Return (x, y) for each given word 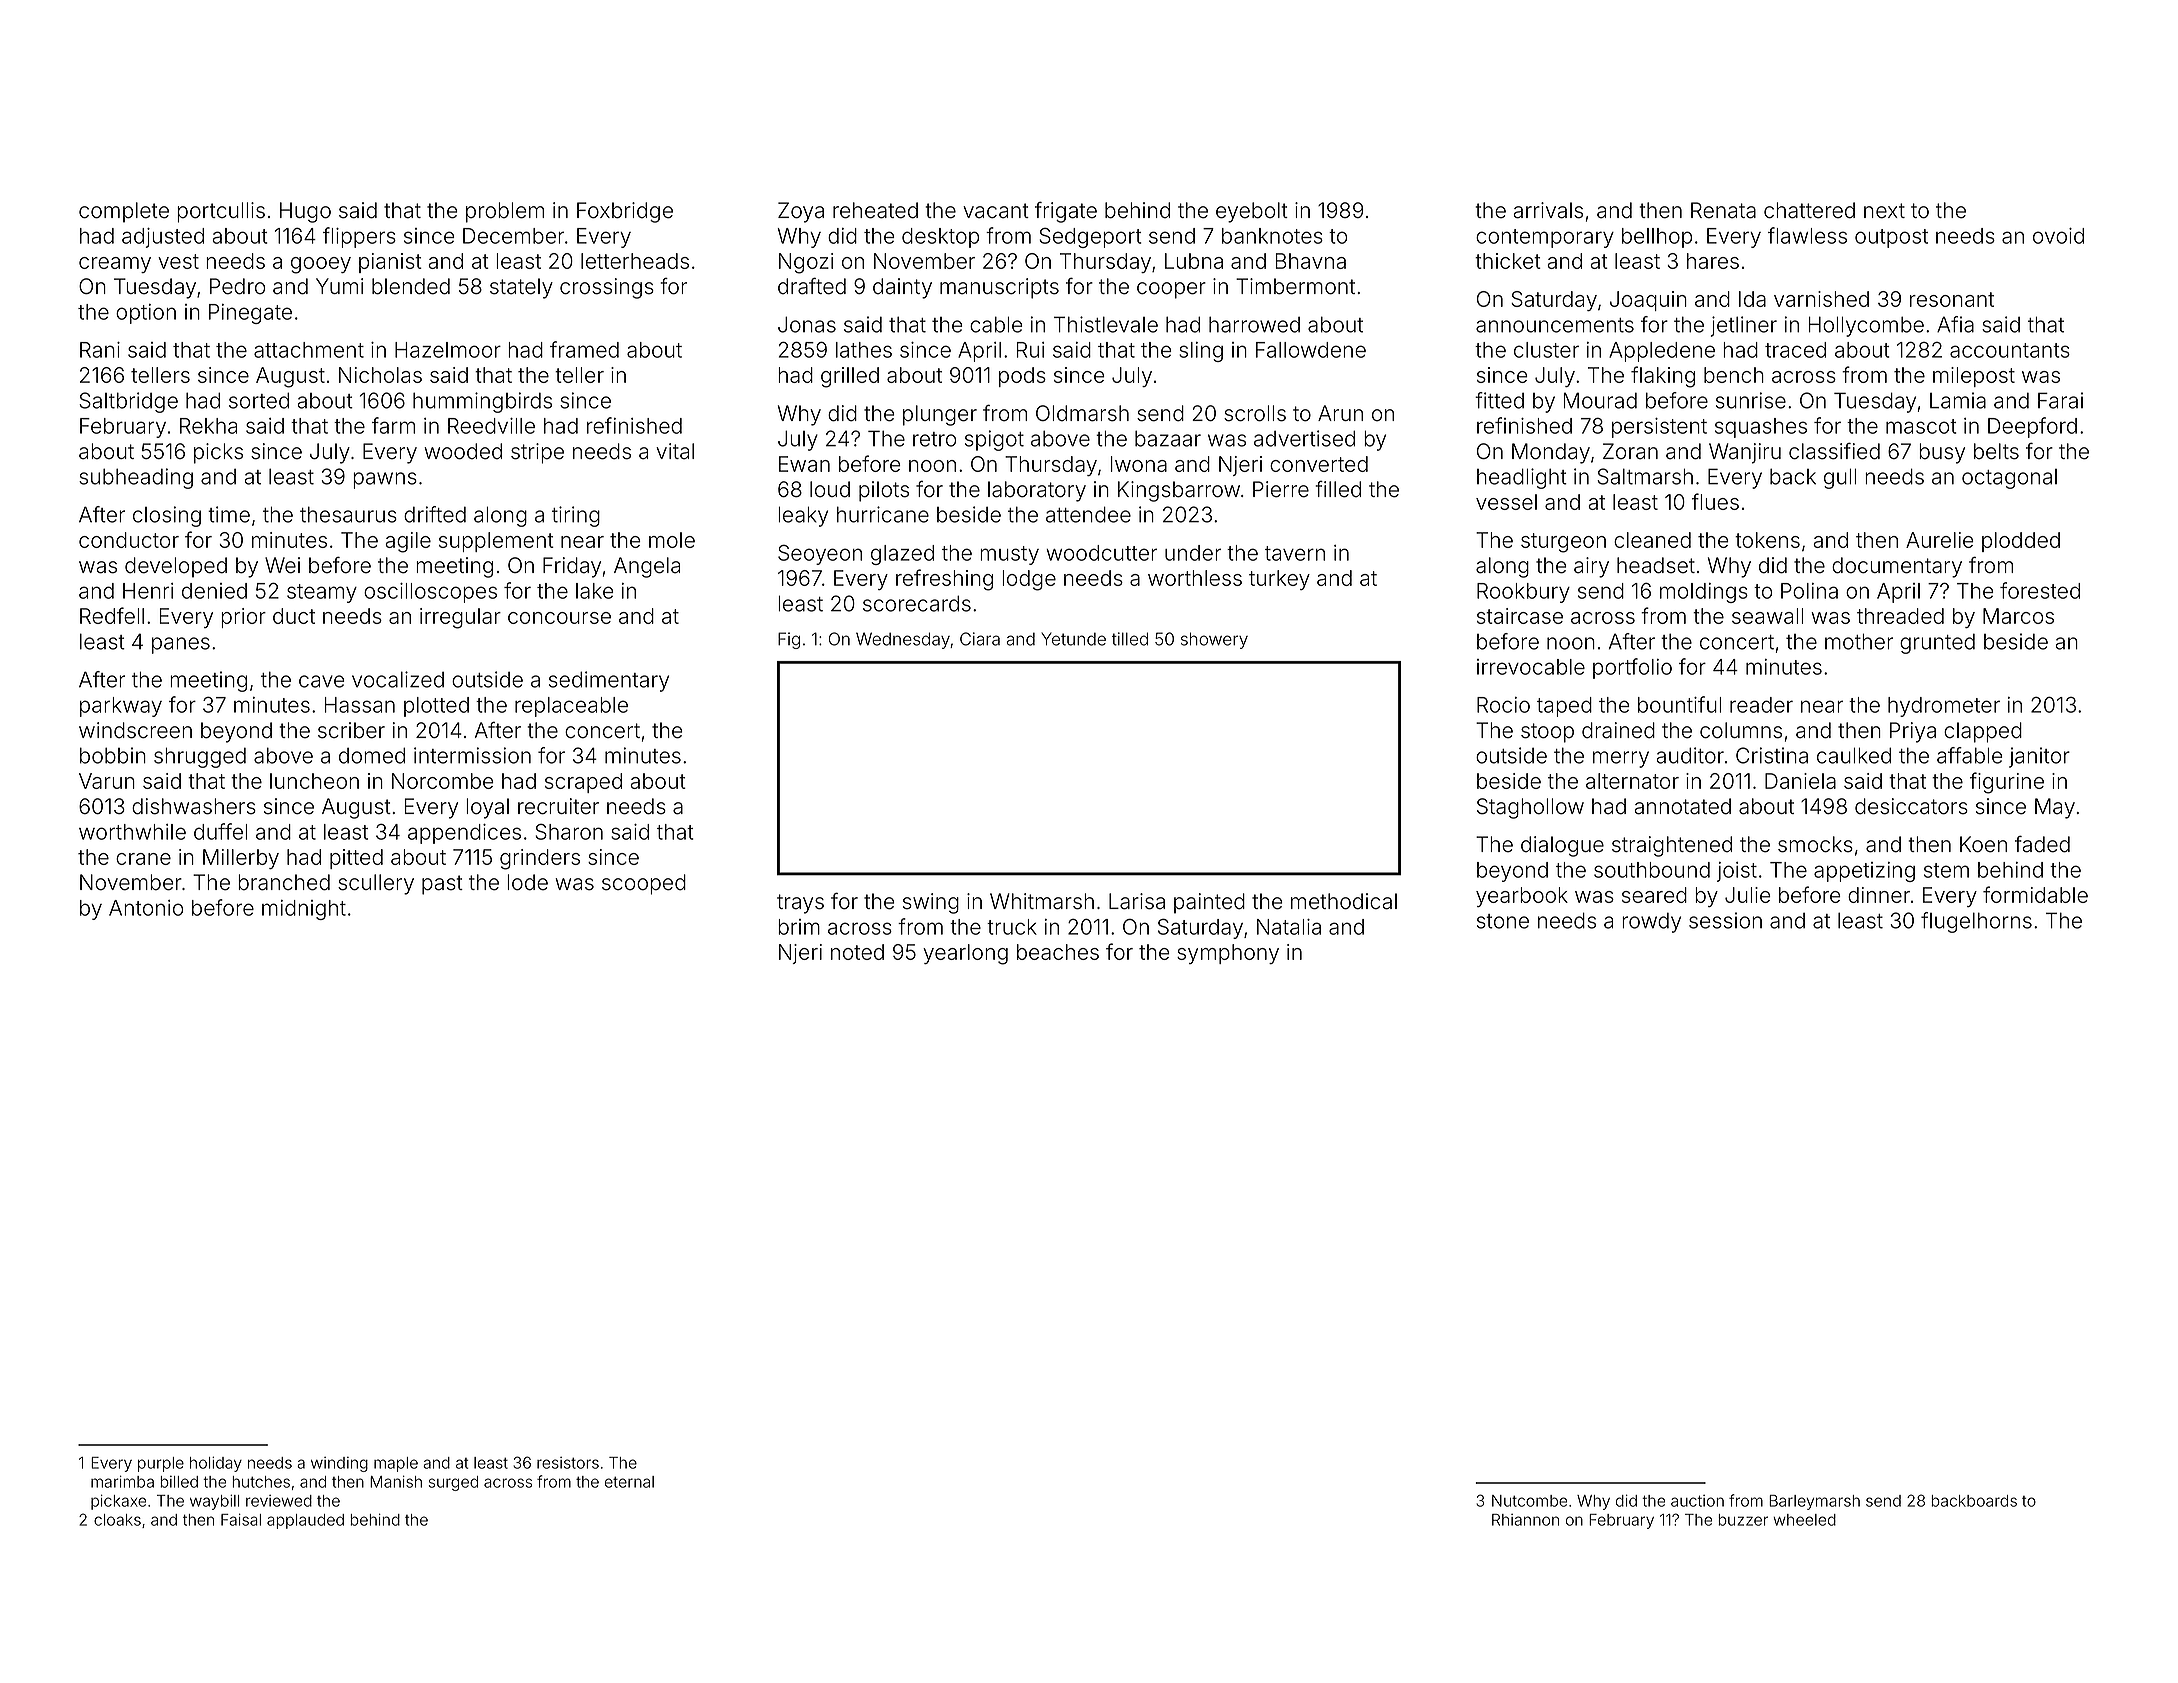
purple (161, 1464)
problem (505, 212)
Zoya (801, 212)
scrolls (1255, 413)
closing (167, 516)
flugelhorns (1976, 922)
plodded (2021, 542)
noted (857, 952)
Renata (1723, 210)
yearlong (965, 954)
